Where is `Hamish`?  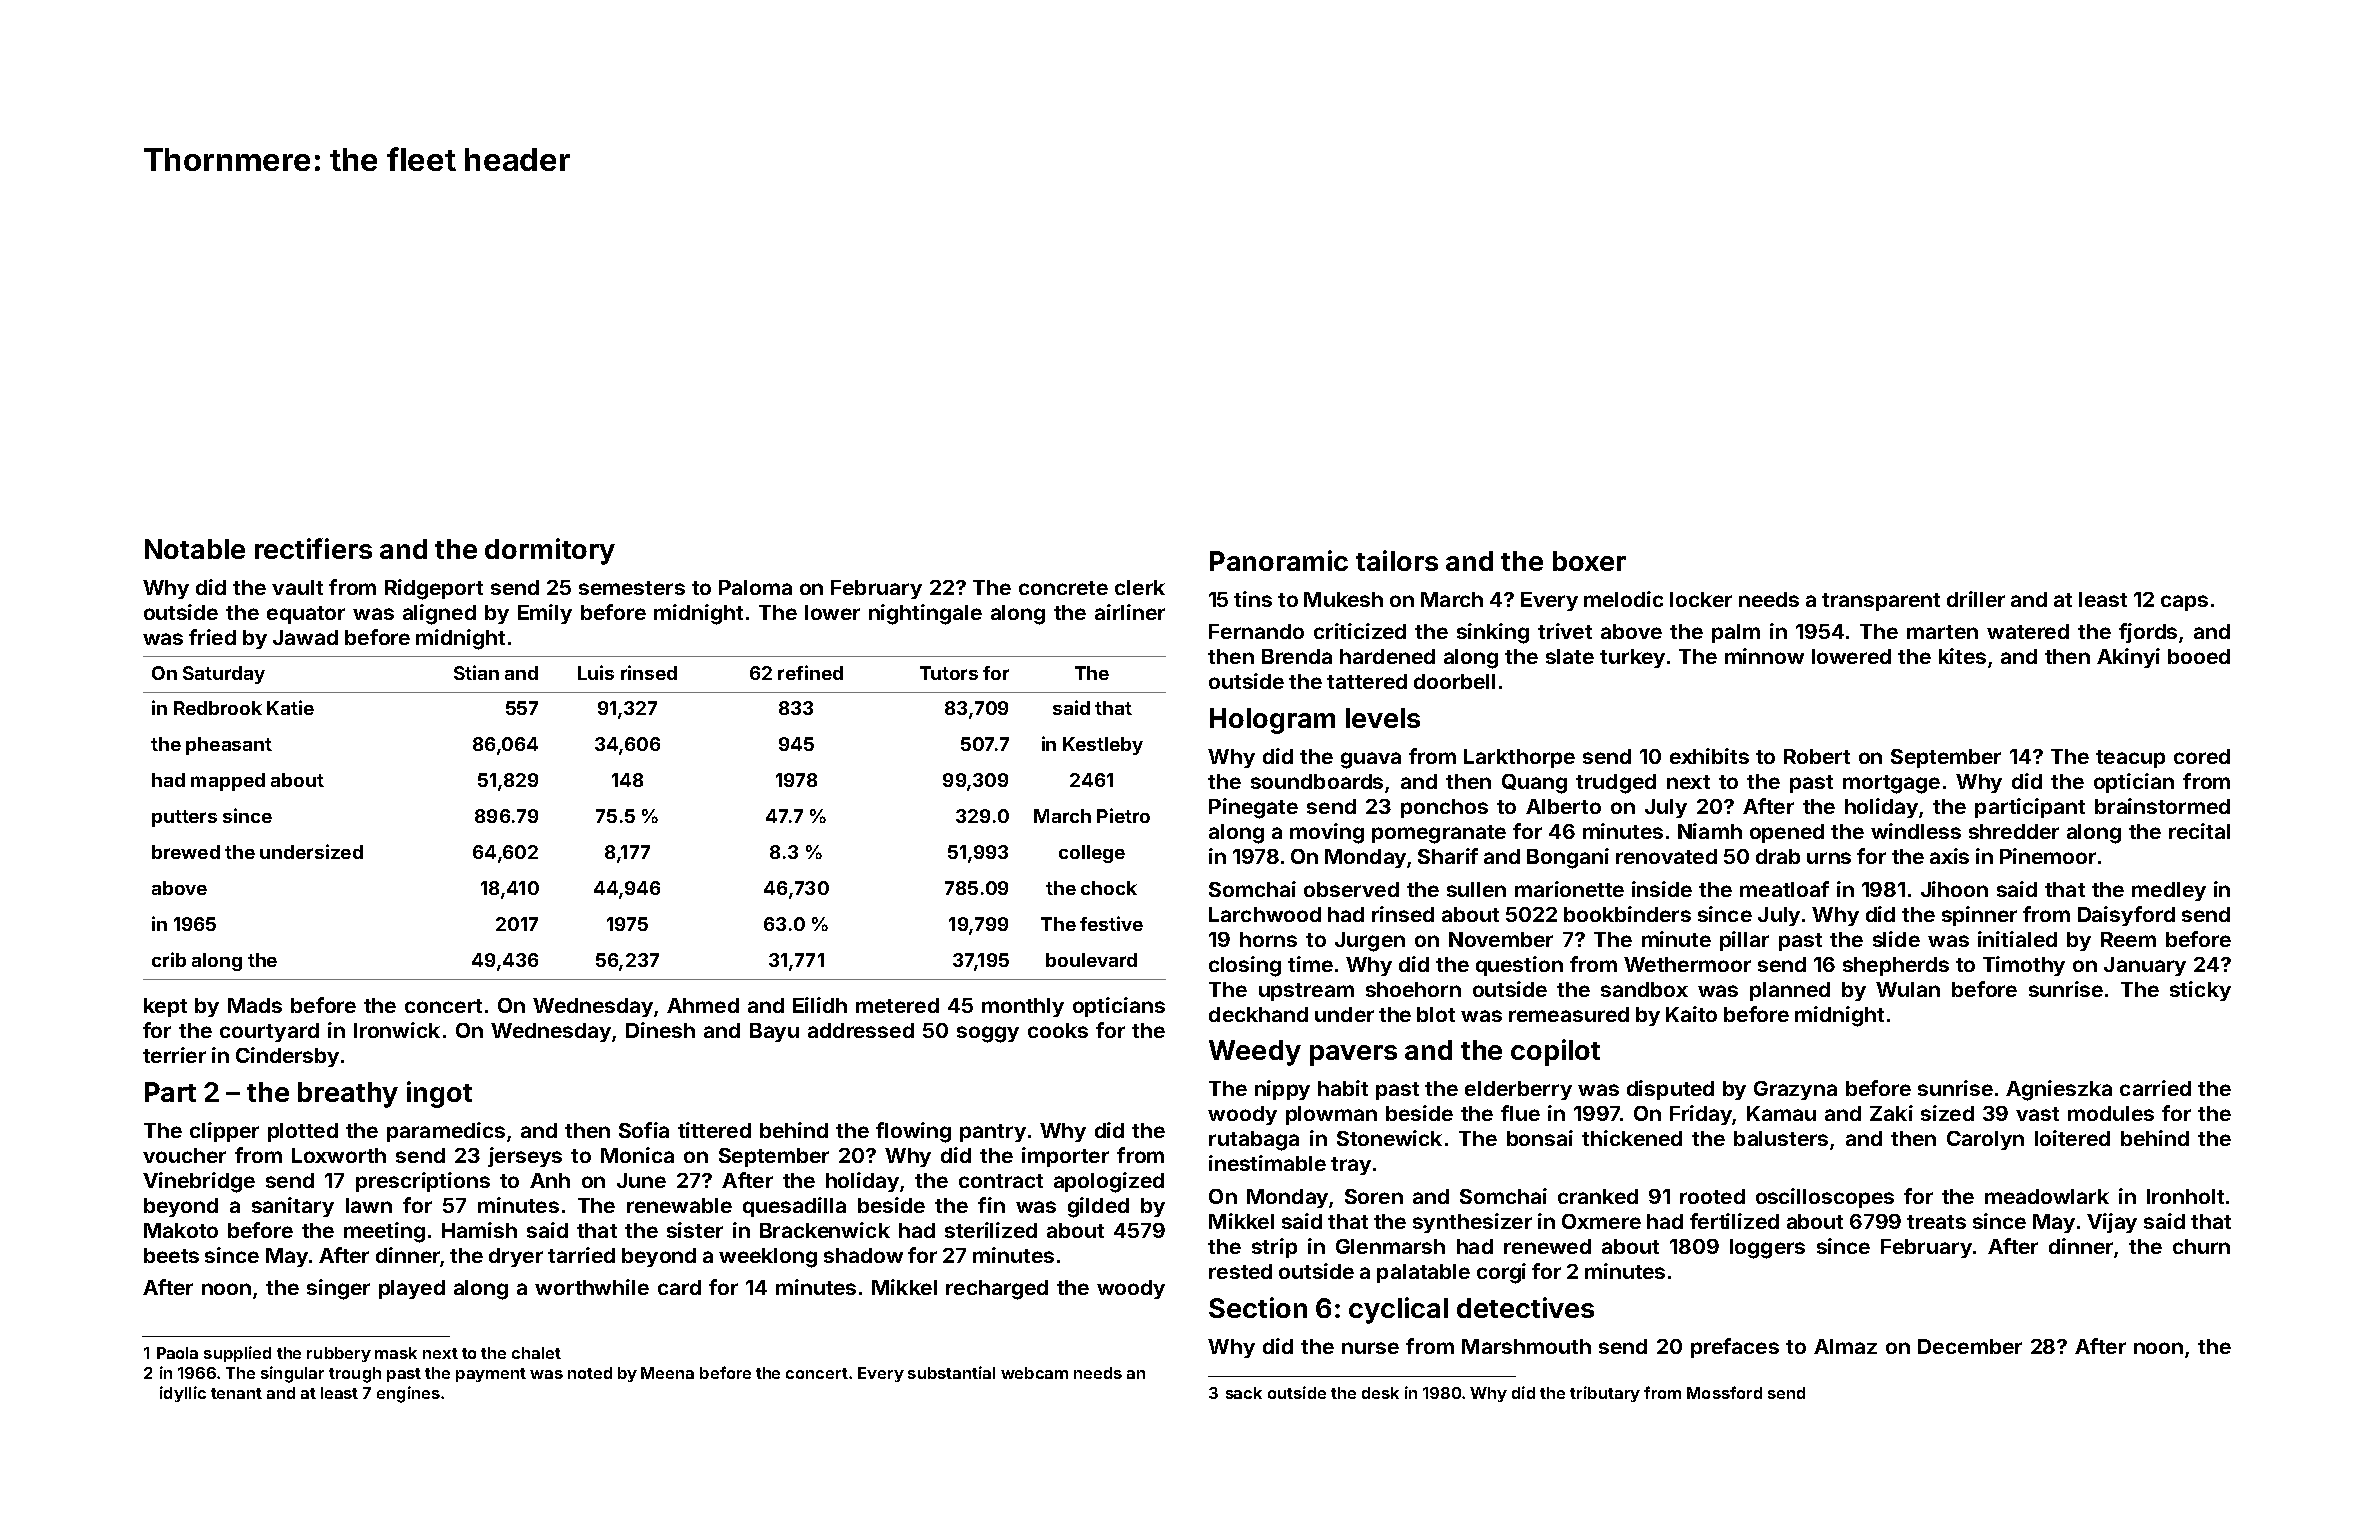 Hamish is located at coordinates (479, 1230).
